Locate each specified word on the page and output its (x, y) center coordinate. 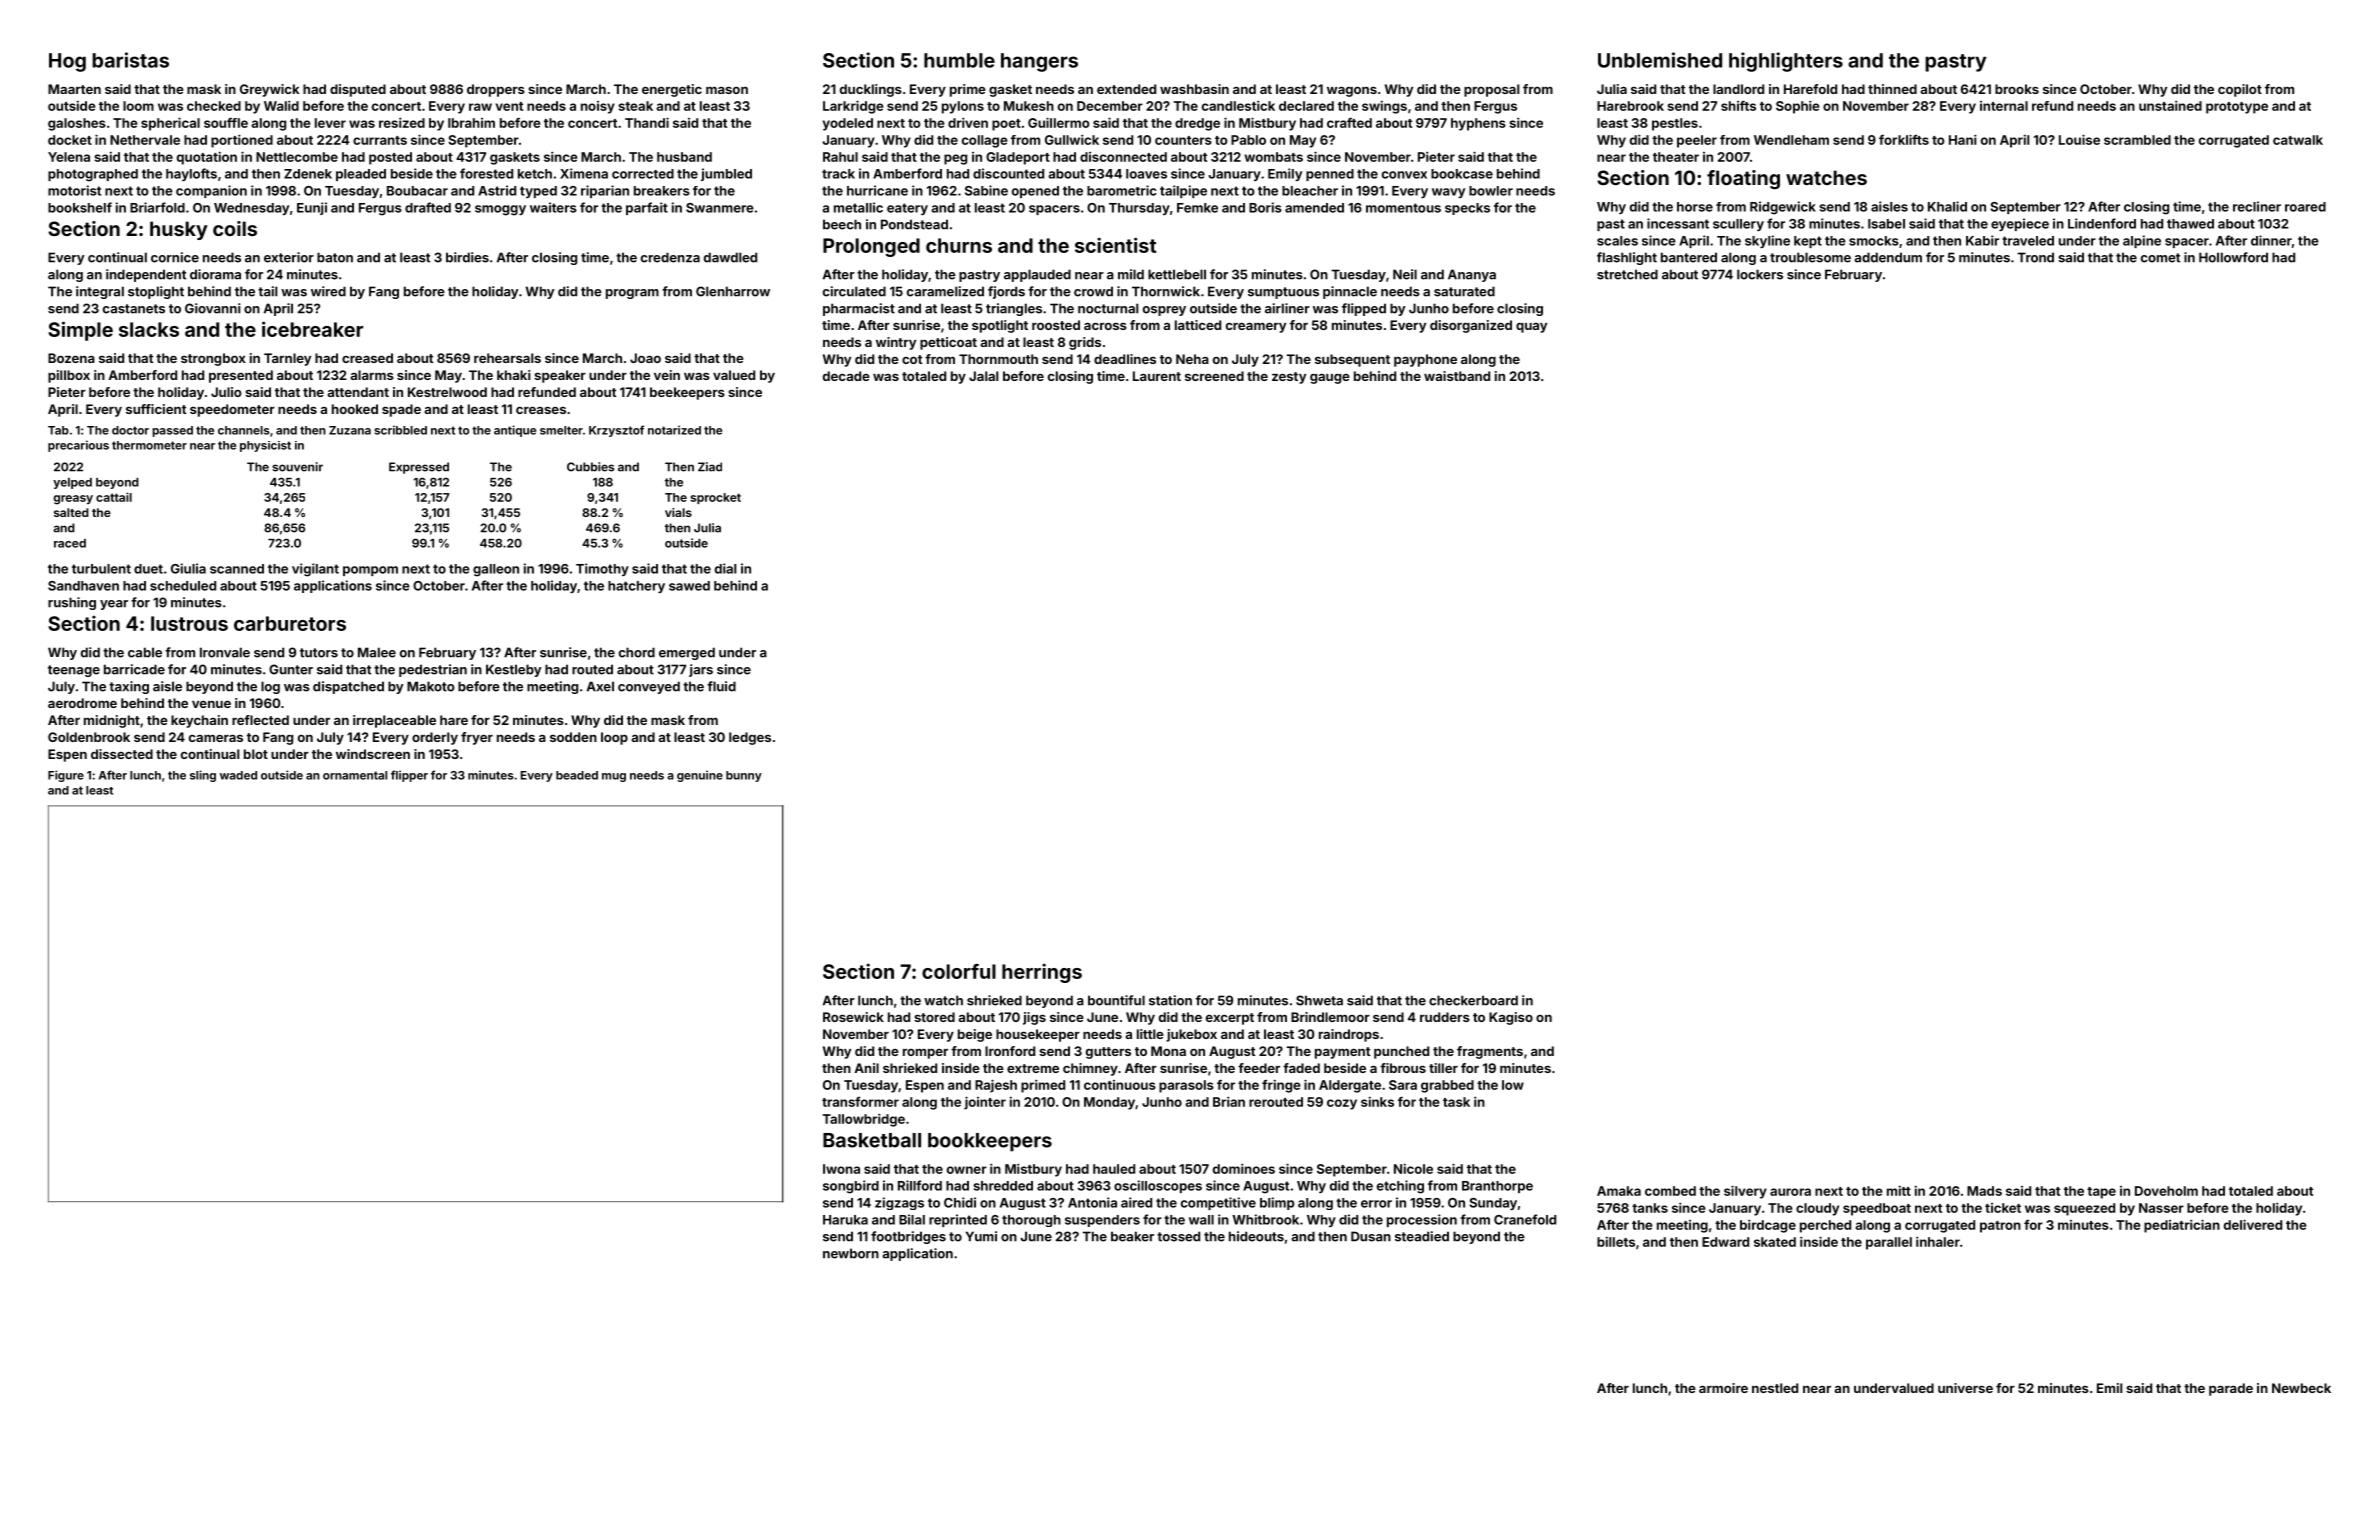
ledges (750, 738)
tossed (1178, 1236)
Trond (2035, 257)
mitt (1899, 1191)
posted (390, 158)
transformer (860, 1102)
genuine (700, 776)
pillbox (69, 376)
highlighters (1786, 62)
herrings (1042, 973)
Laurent (1157, 376)
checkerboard (1473, 1000)
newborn (851, 1253)
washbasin (1194, 89)
